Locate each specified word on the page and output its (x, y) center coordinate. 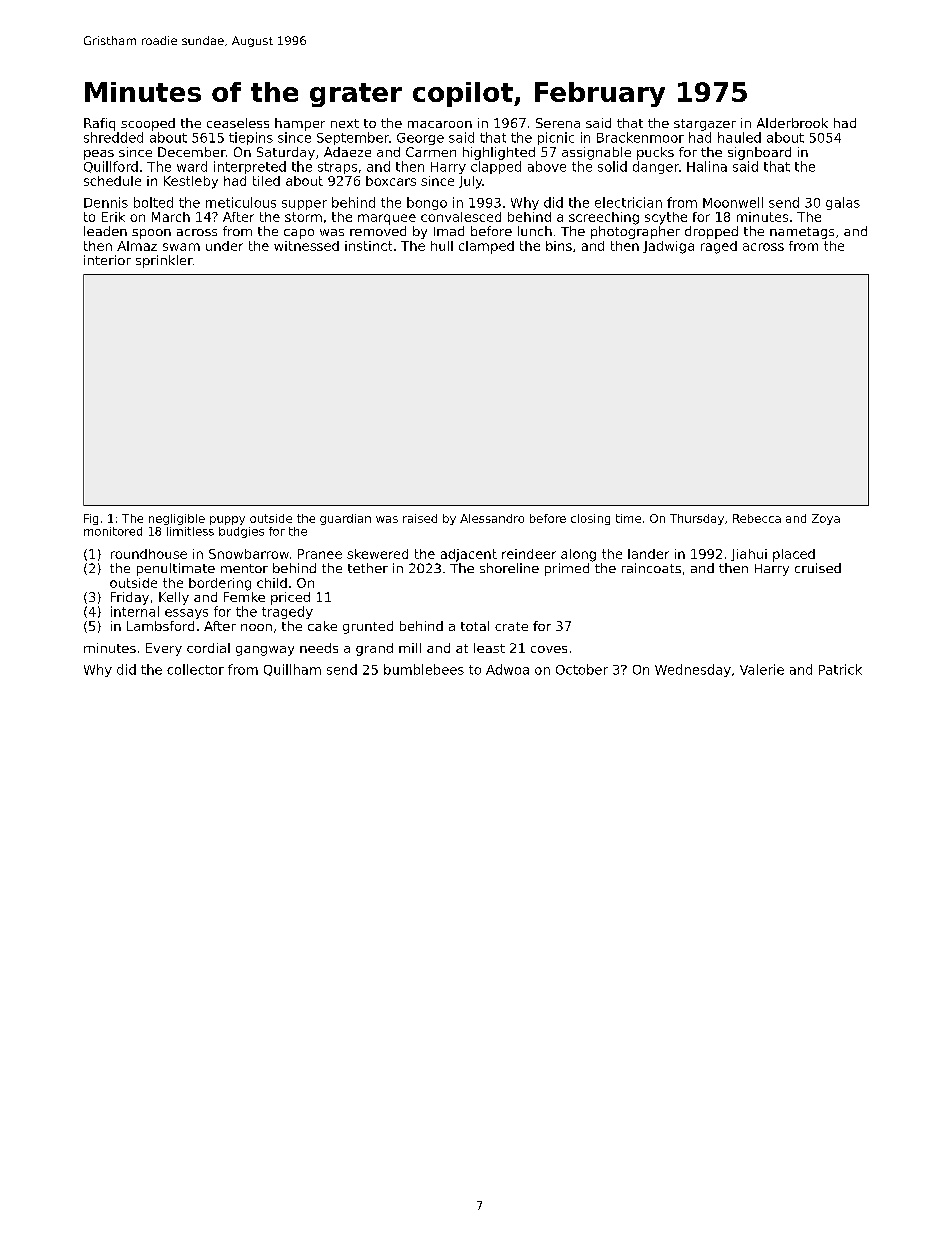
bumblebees (424, 669)
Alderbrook (792, 123)
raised (420, 518)
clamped (486, 247)
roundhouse (149, 554)
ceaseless (238, 123)
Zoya (826, 519)
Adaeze (347, 152)
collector (195, 669)
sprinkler (164, 261)
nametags (802, 233)
